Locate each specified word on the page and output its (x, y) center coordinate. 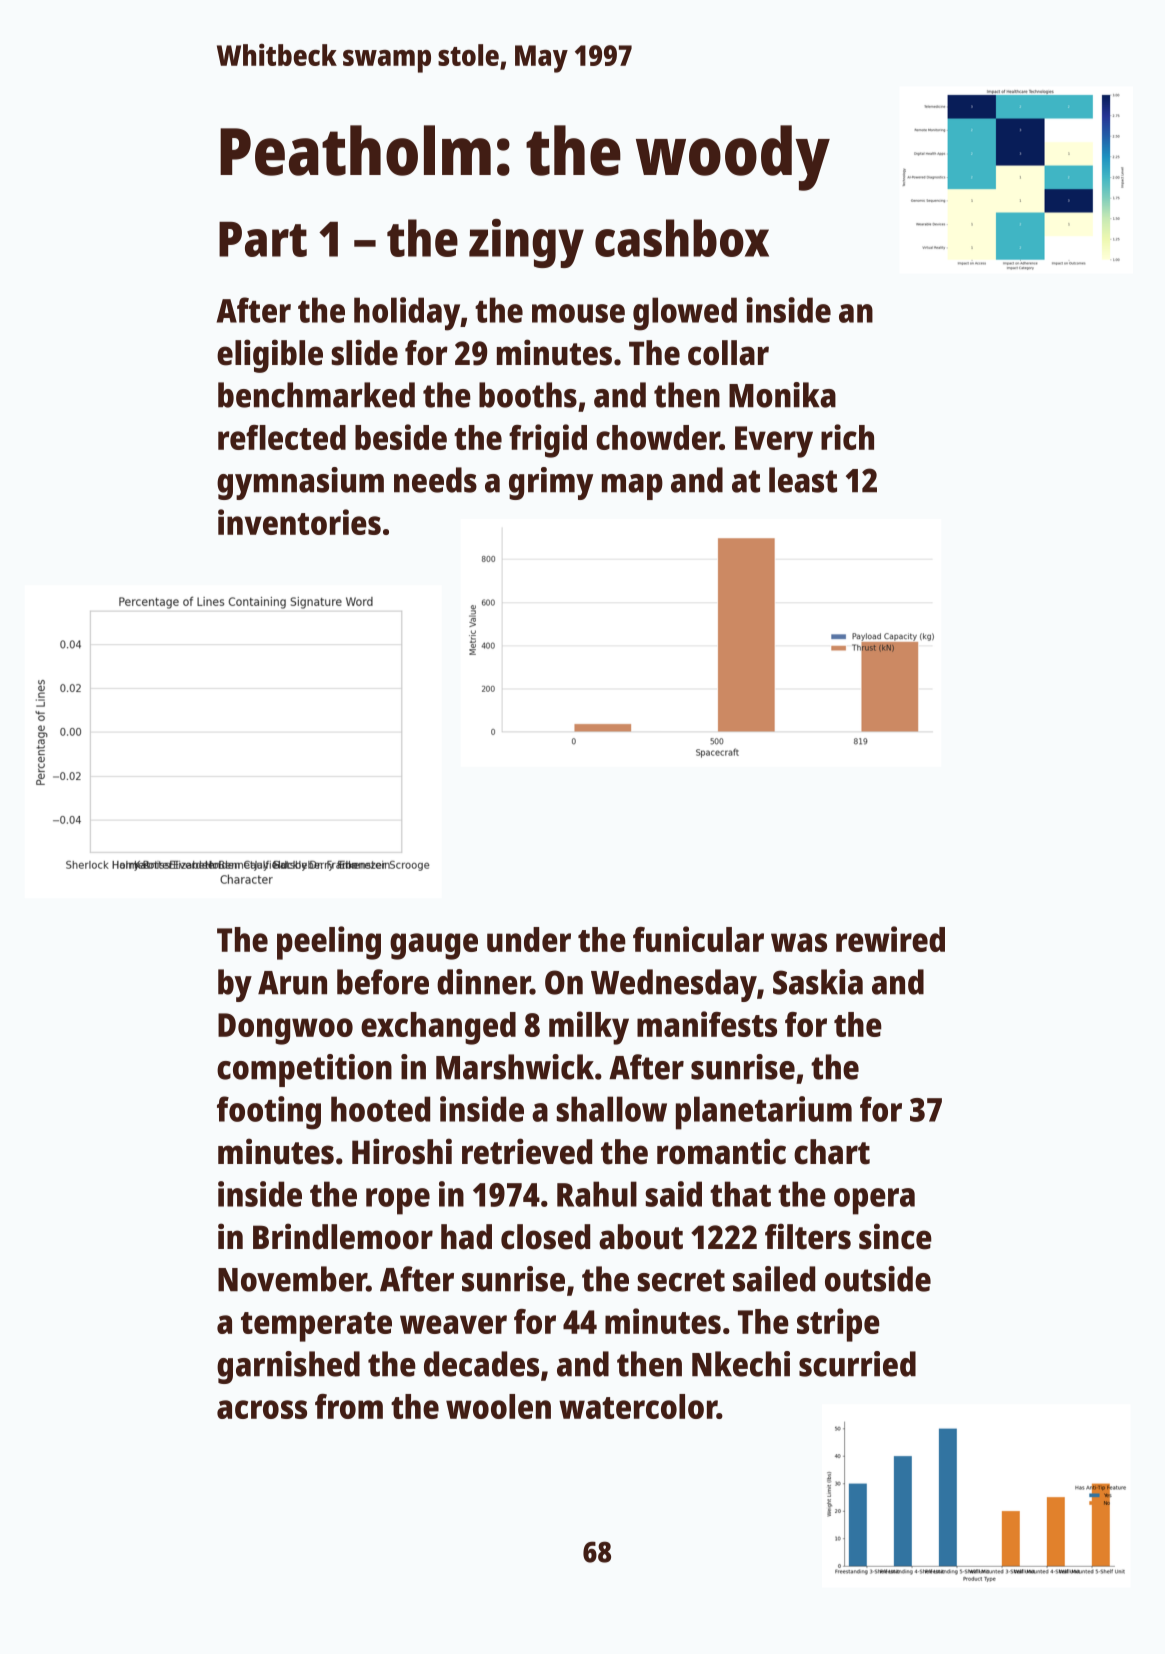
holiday (407, 314)
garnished (288, 1367)
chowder (658, 437)
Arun (292, 983)
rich (847, 437)
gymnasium (300, 483)
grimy (551, 483)
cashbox (682, 238)
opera (874, 1201)
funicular (698, 939)
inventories (299, 522)
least (803, 480)
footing (269, 1113)
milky (589, 1028)
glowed (685, 314)
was (799, 942)
